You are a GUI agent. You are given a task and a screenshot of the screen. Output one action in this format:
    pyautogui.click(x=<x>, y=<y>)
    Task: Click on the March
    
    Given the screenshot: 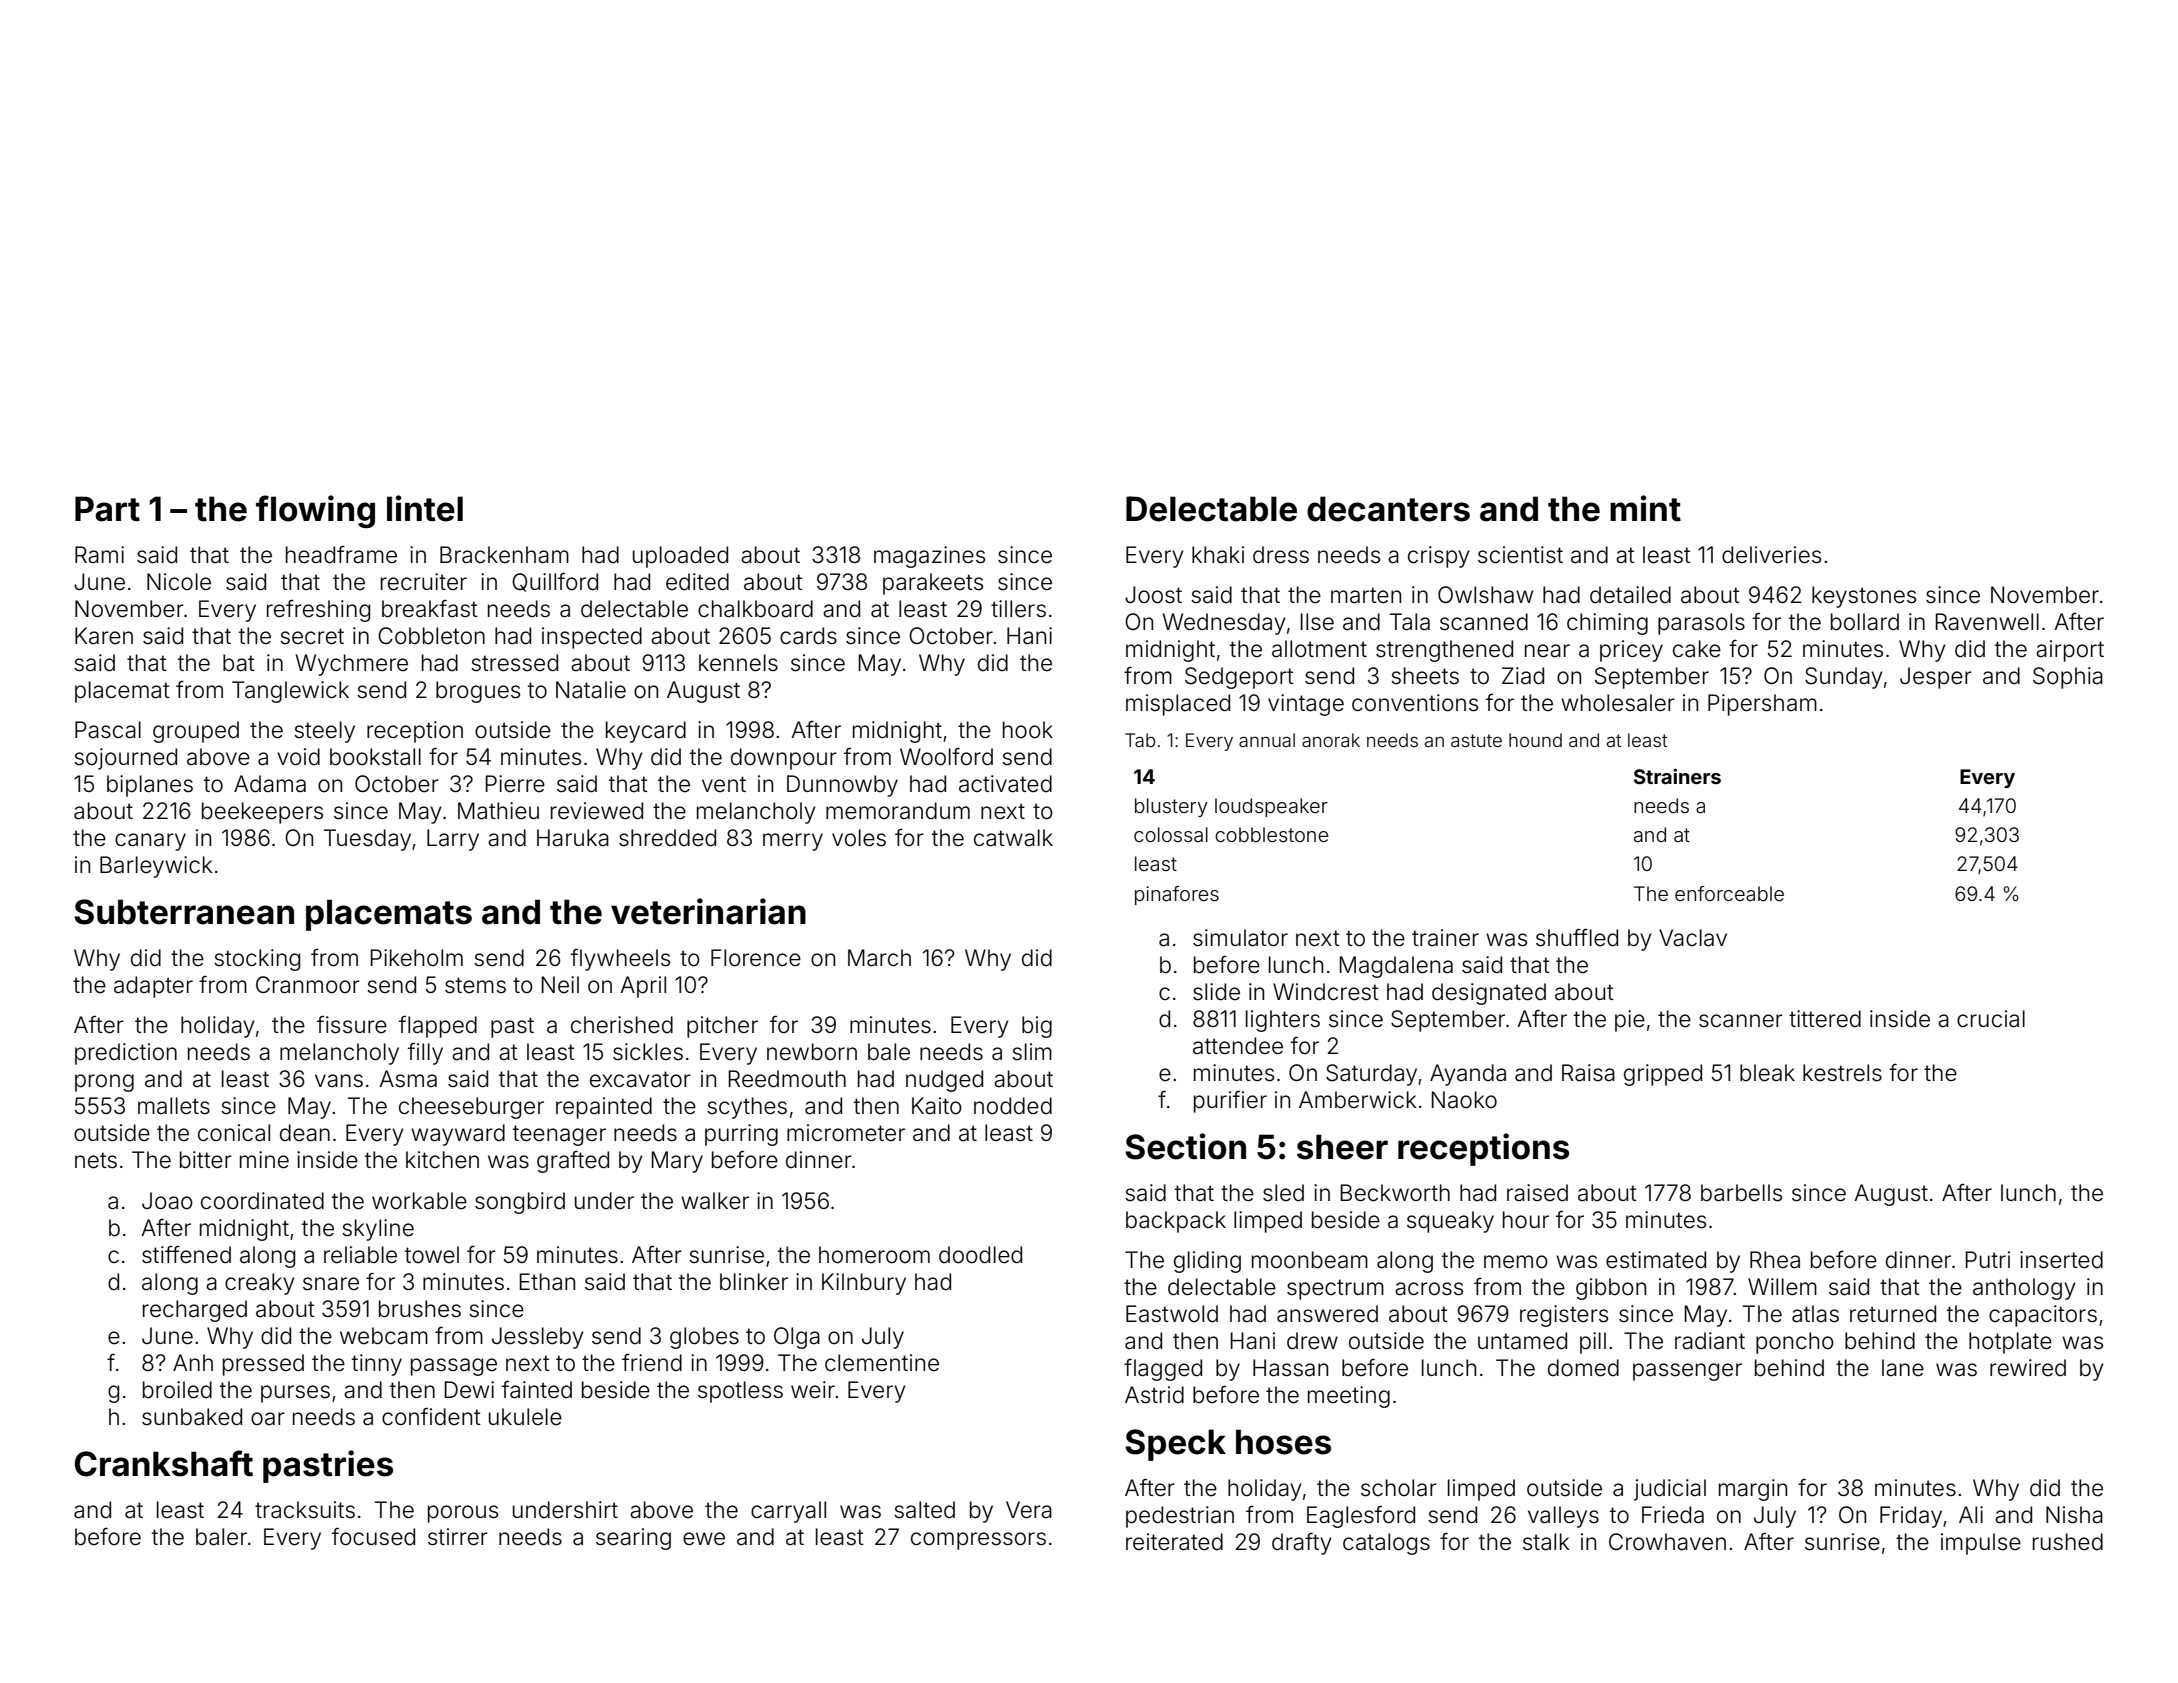 What is the action you would take?
    pyautogui.click(x=879, y=958)
